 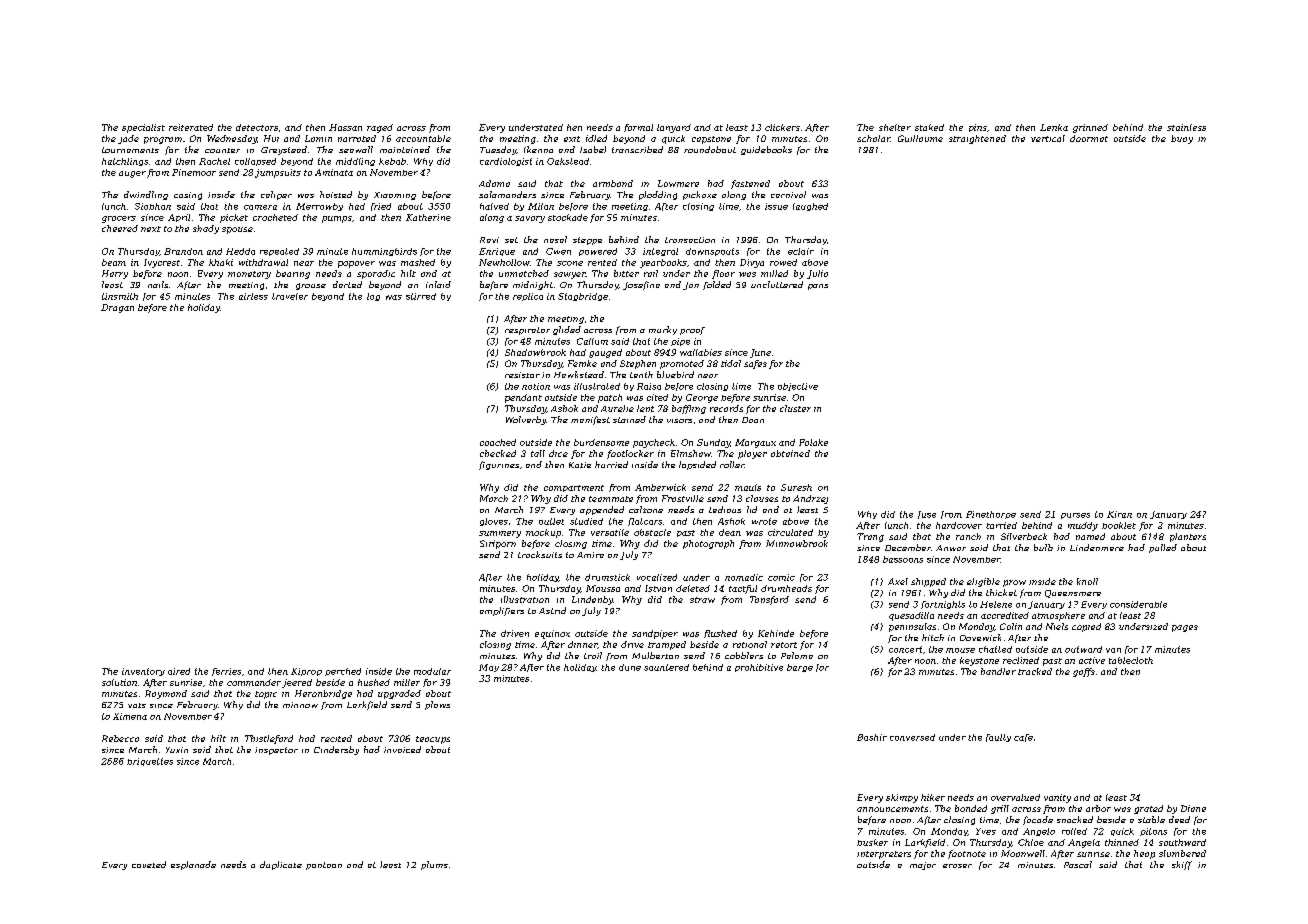 I want to click on Kiran, so click(x=1119, y=514).
